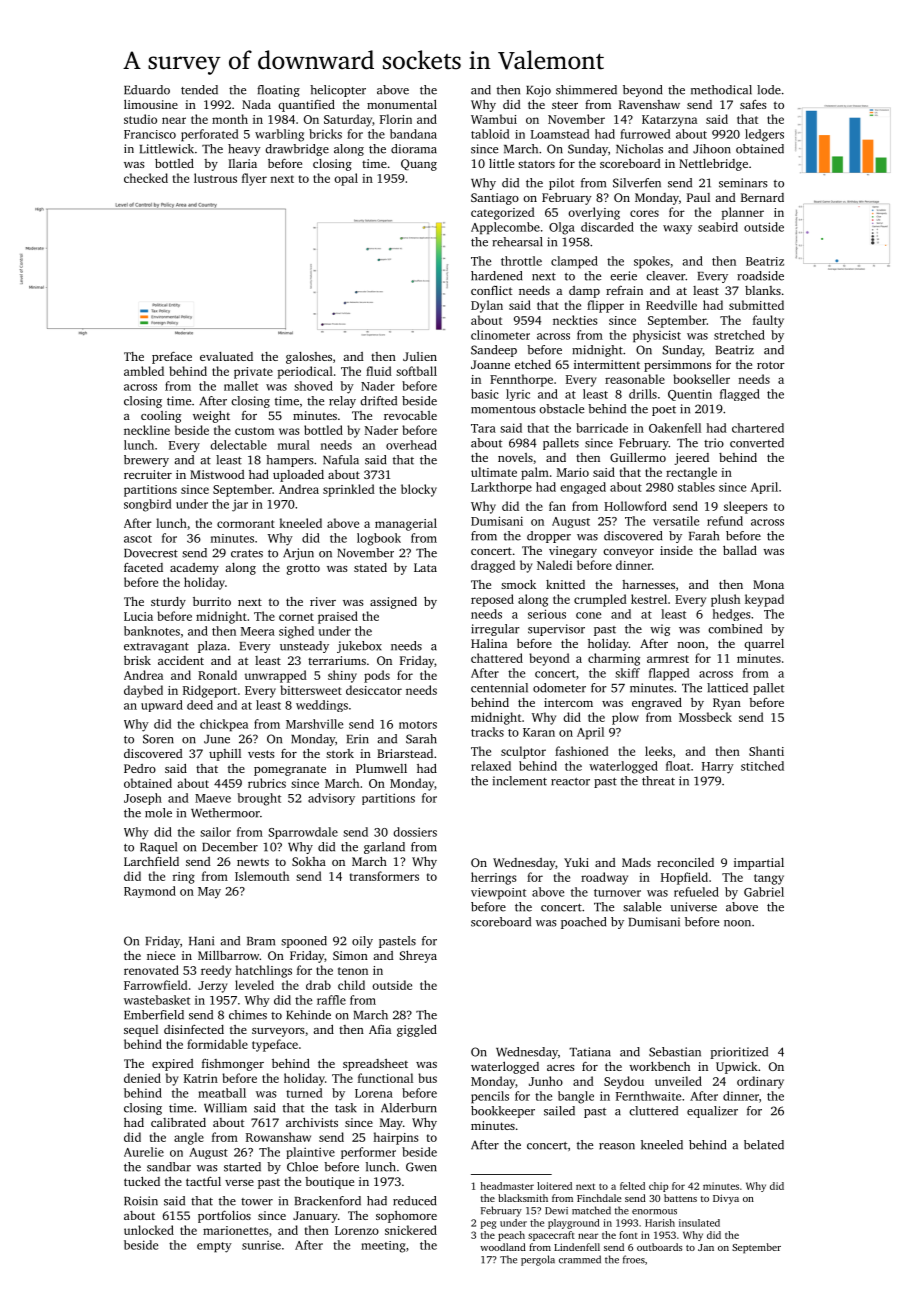  What do you see at coordinates (146, 178) in the screenshot?
I see `checked` at bounding box center [146, 178].
